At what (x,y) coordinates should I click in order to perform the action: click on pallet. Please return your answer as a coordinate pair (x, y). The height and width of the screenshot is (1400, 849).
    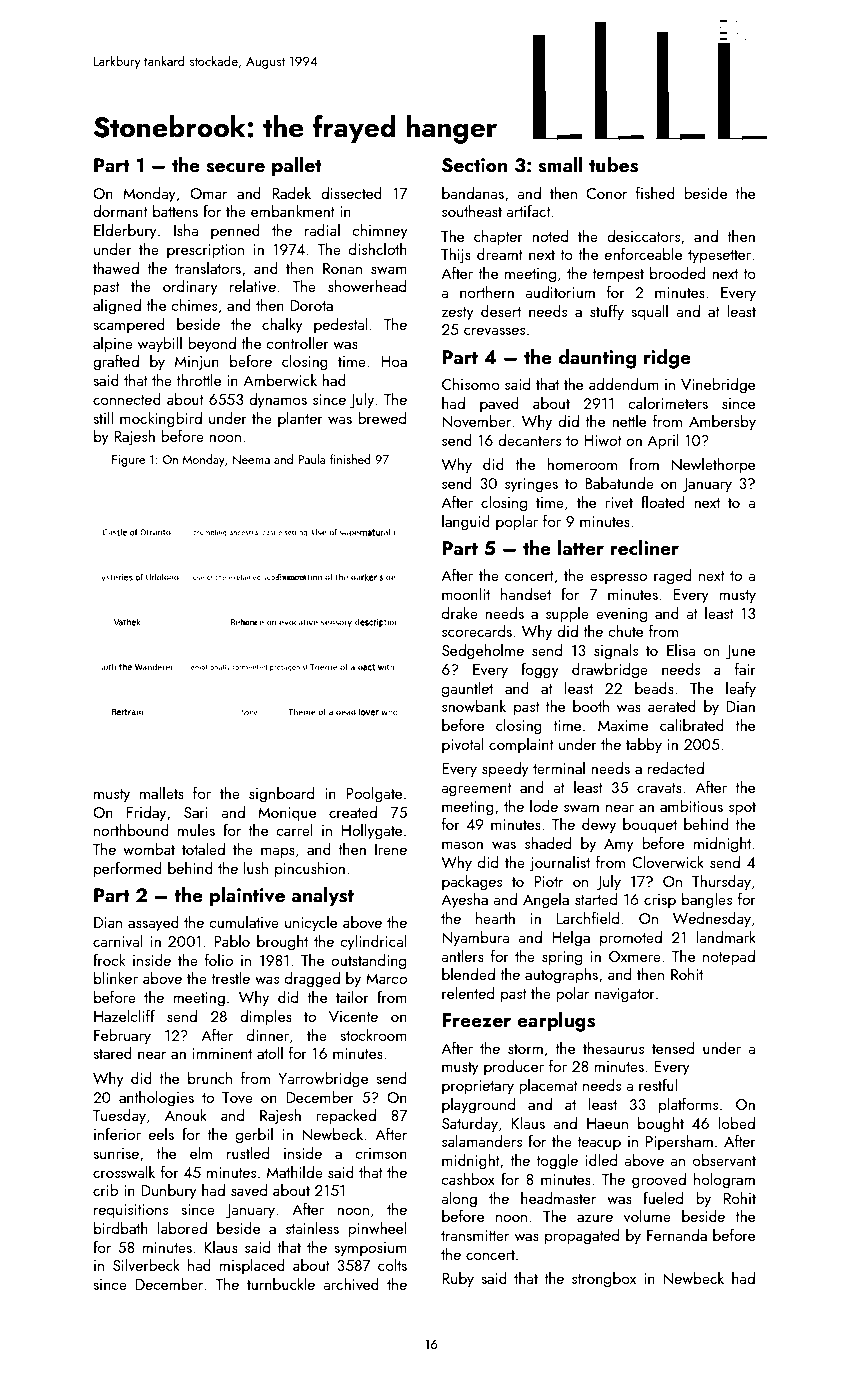
    Looking at the image, I should click on (297, 167).
